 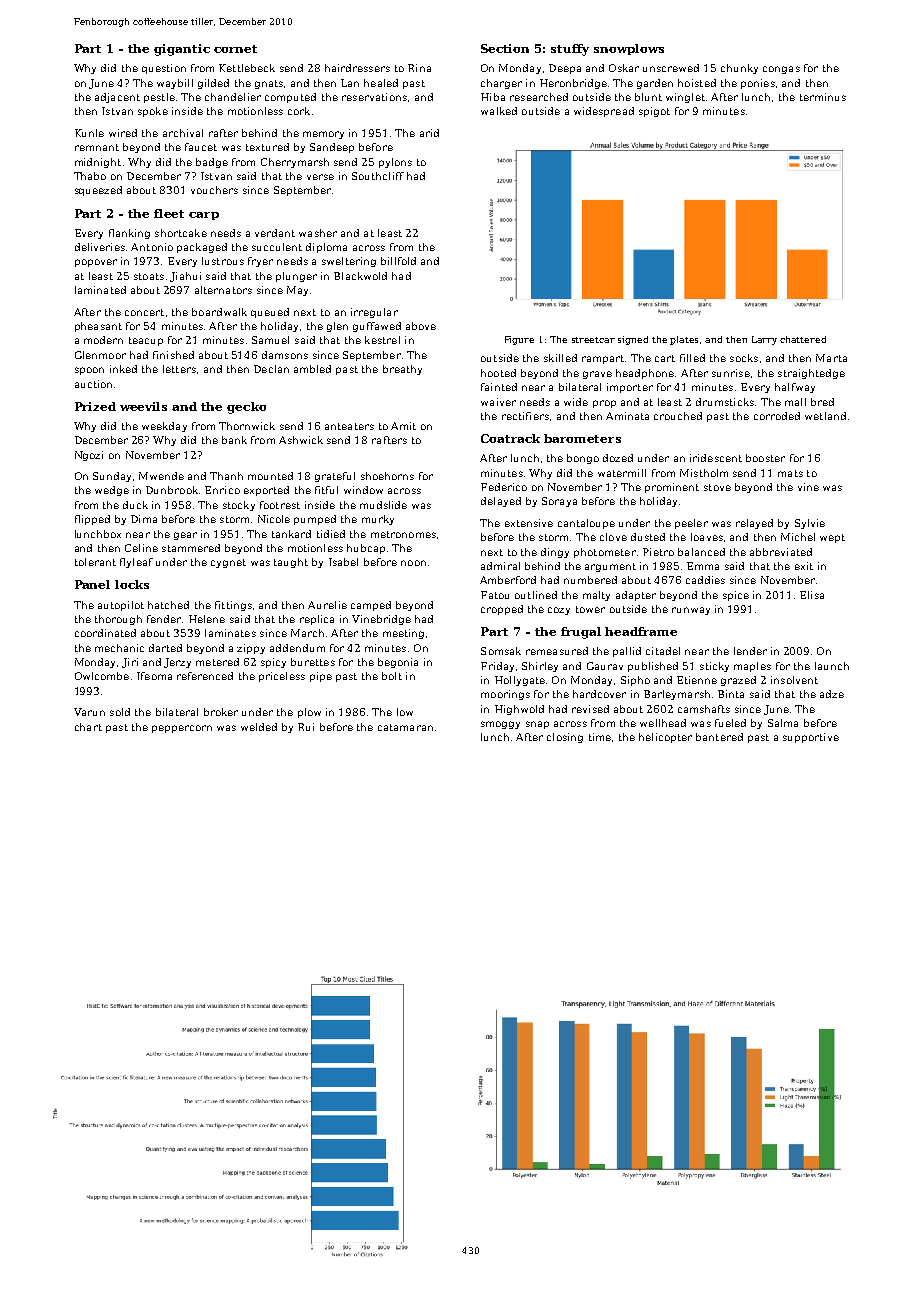 What do you see at coordinates (144, 519) in the screenshot?
I see `Dima` at bounding box center [144, 519].
